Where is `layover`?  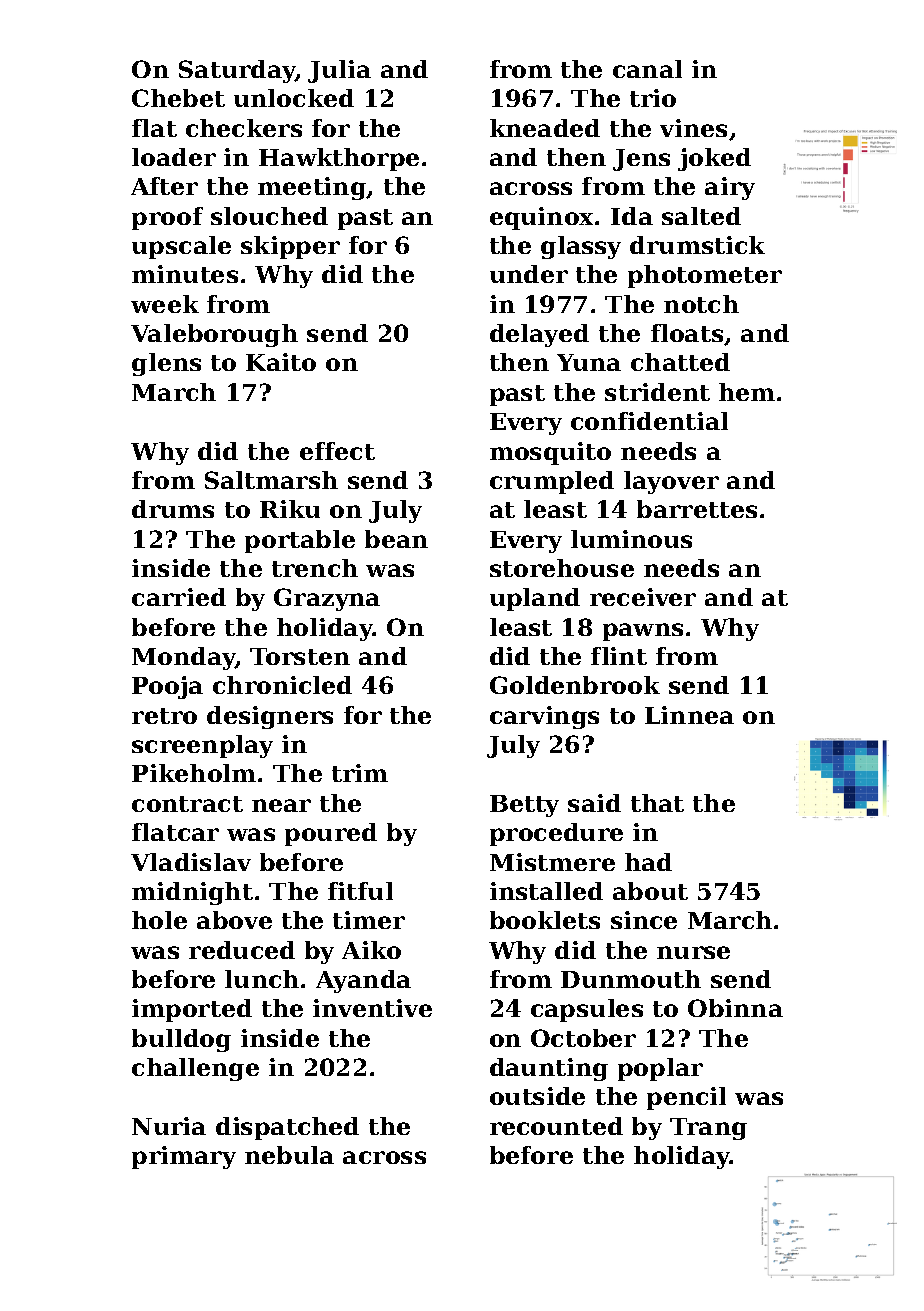 layover is located at coordinates (671, 482).
